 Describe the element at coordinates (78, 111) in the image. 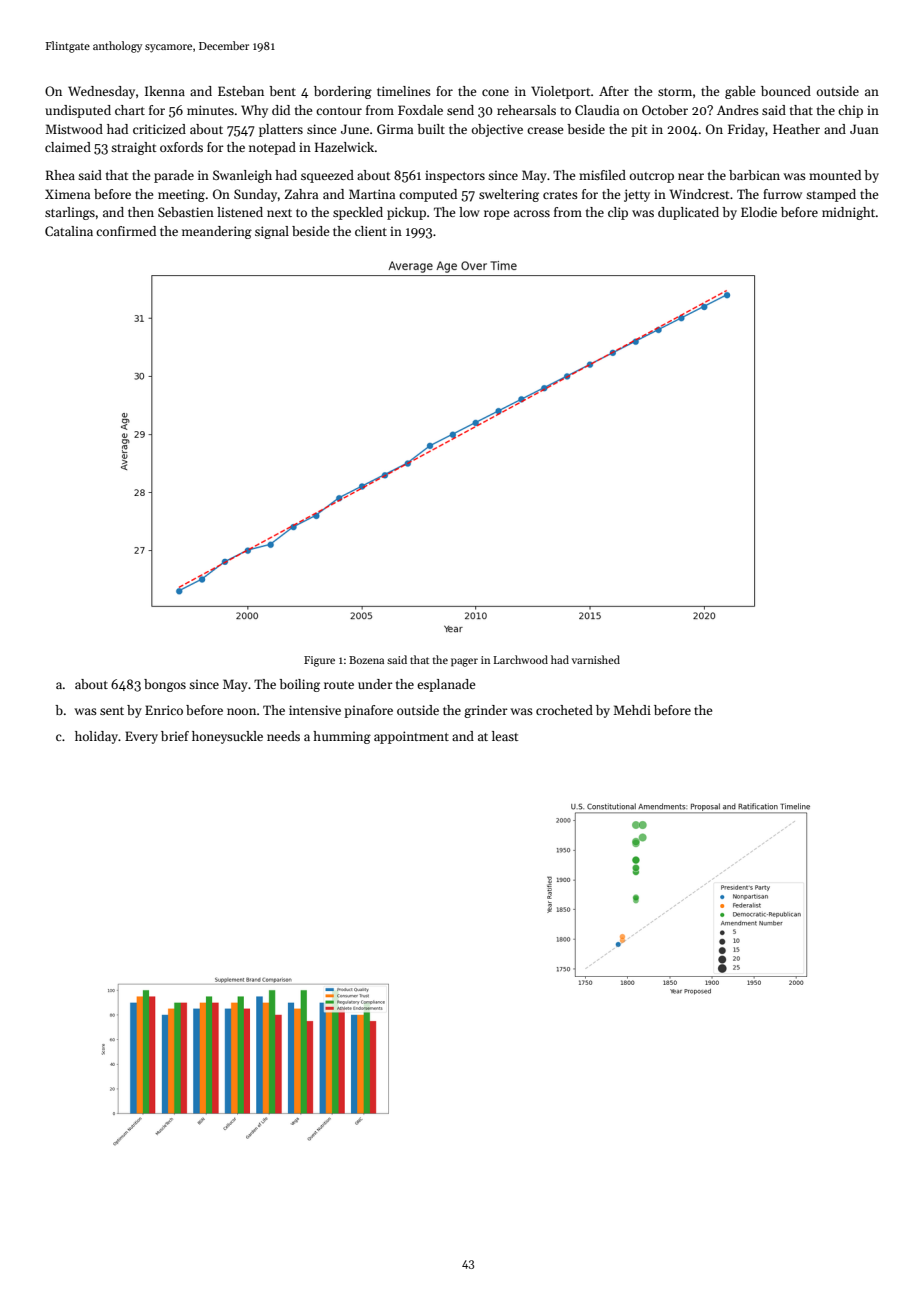

I see `undisputed` at that location.
